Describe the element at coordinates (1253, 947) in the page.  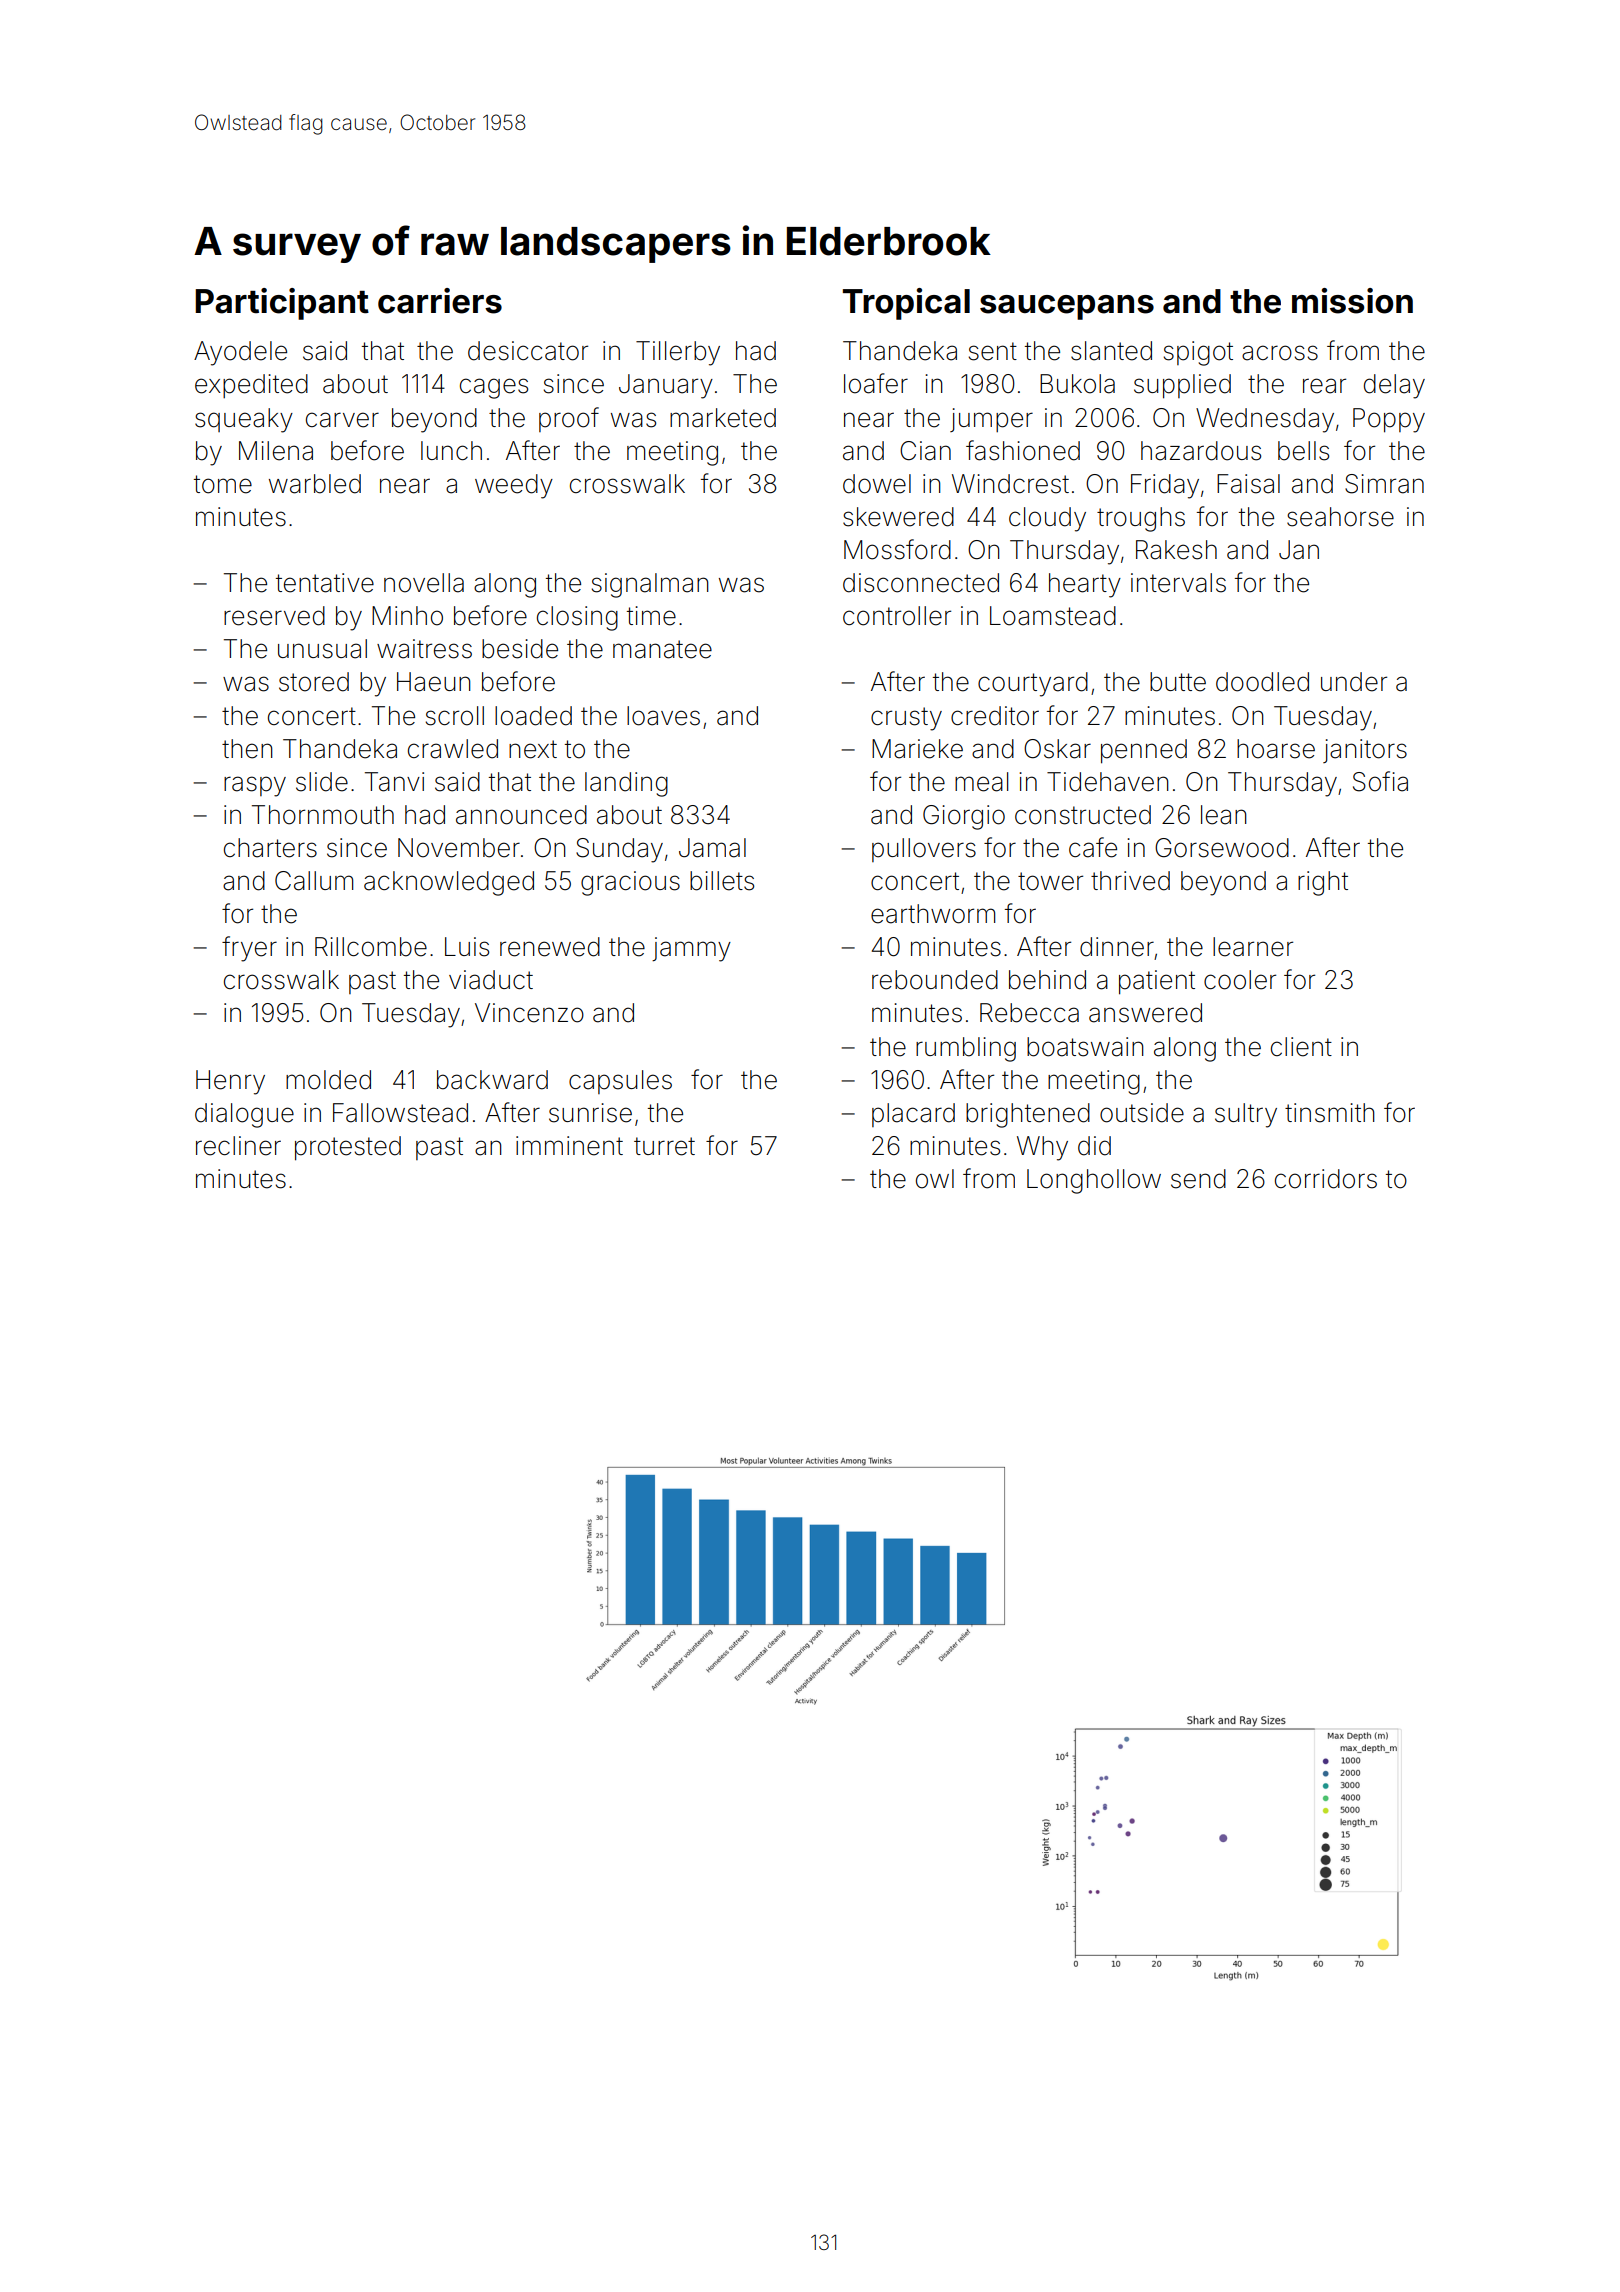
I see `learner` at that location.
